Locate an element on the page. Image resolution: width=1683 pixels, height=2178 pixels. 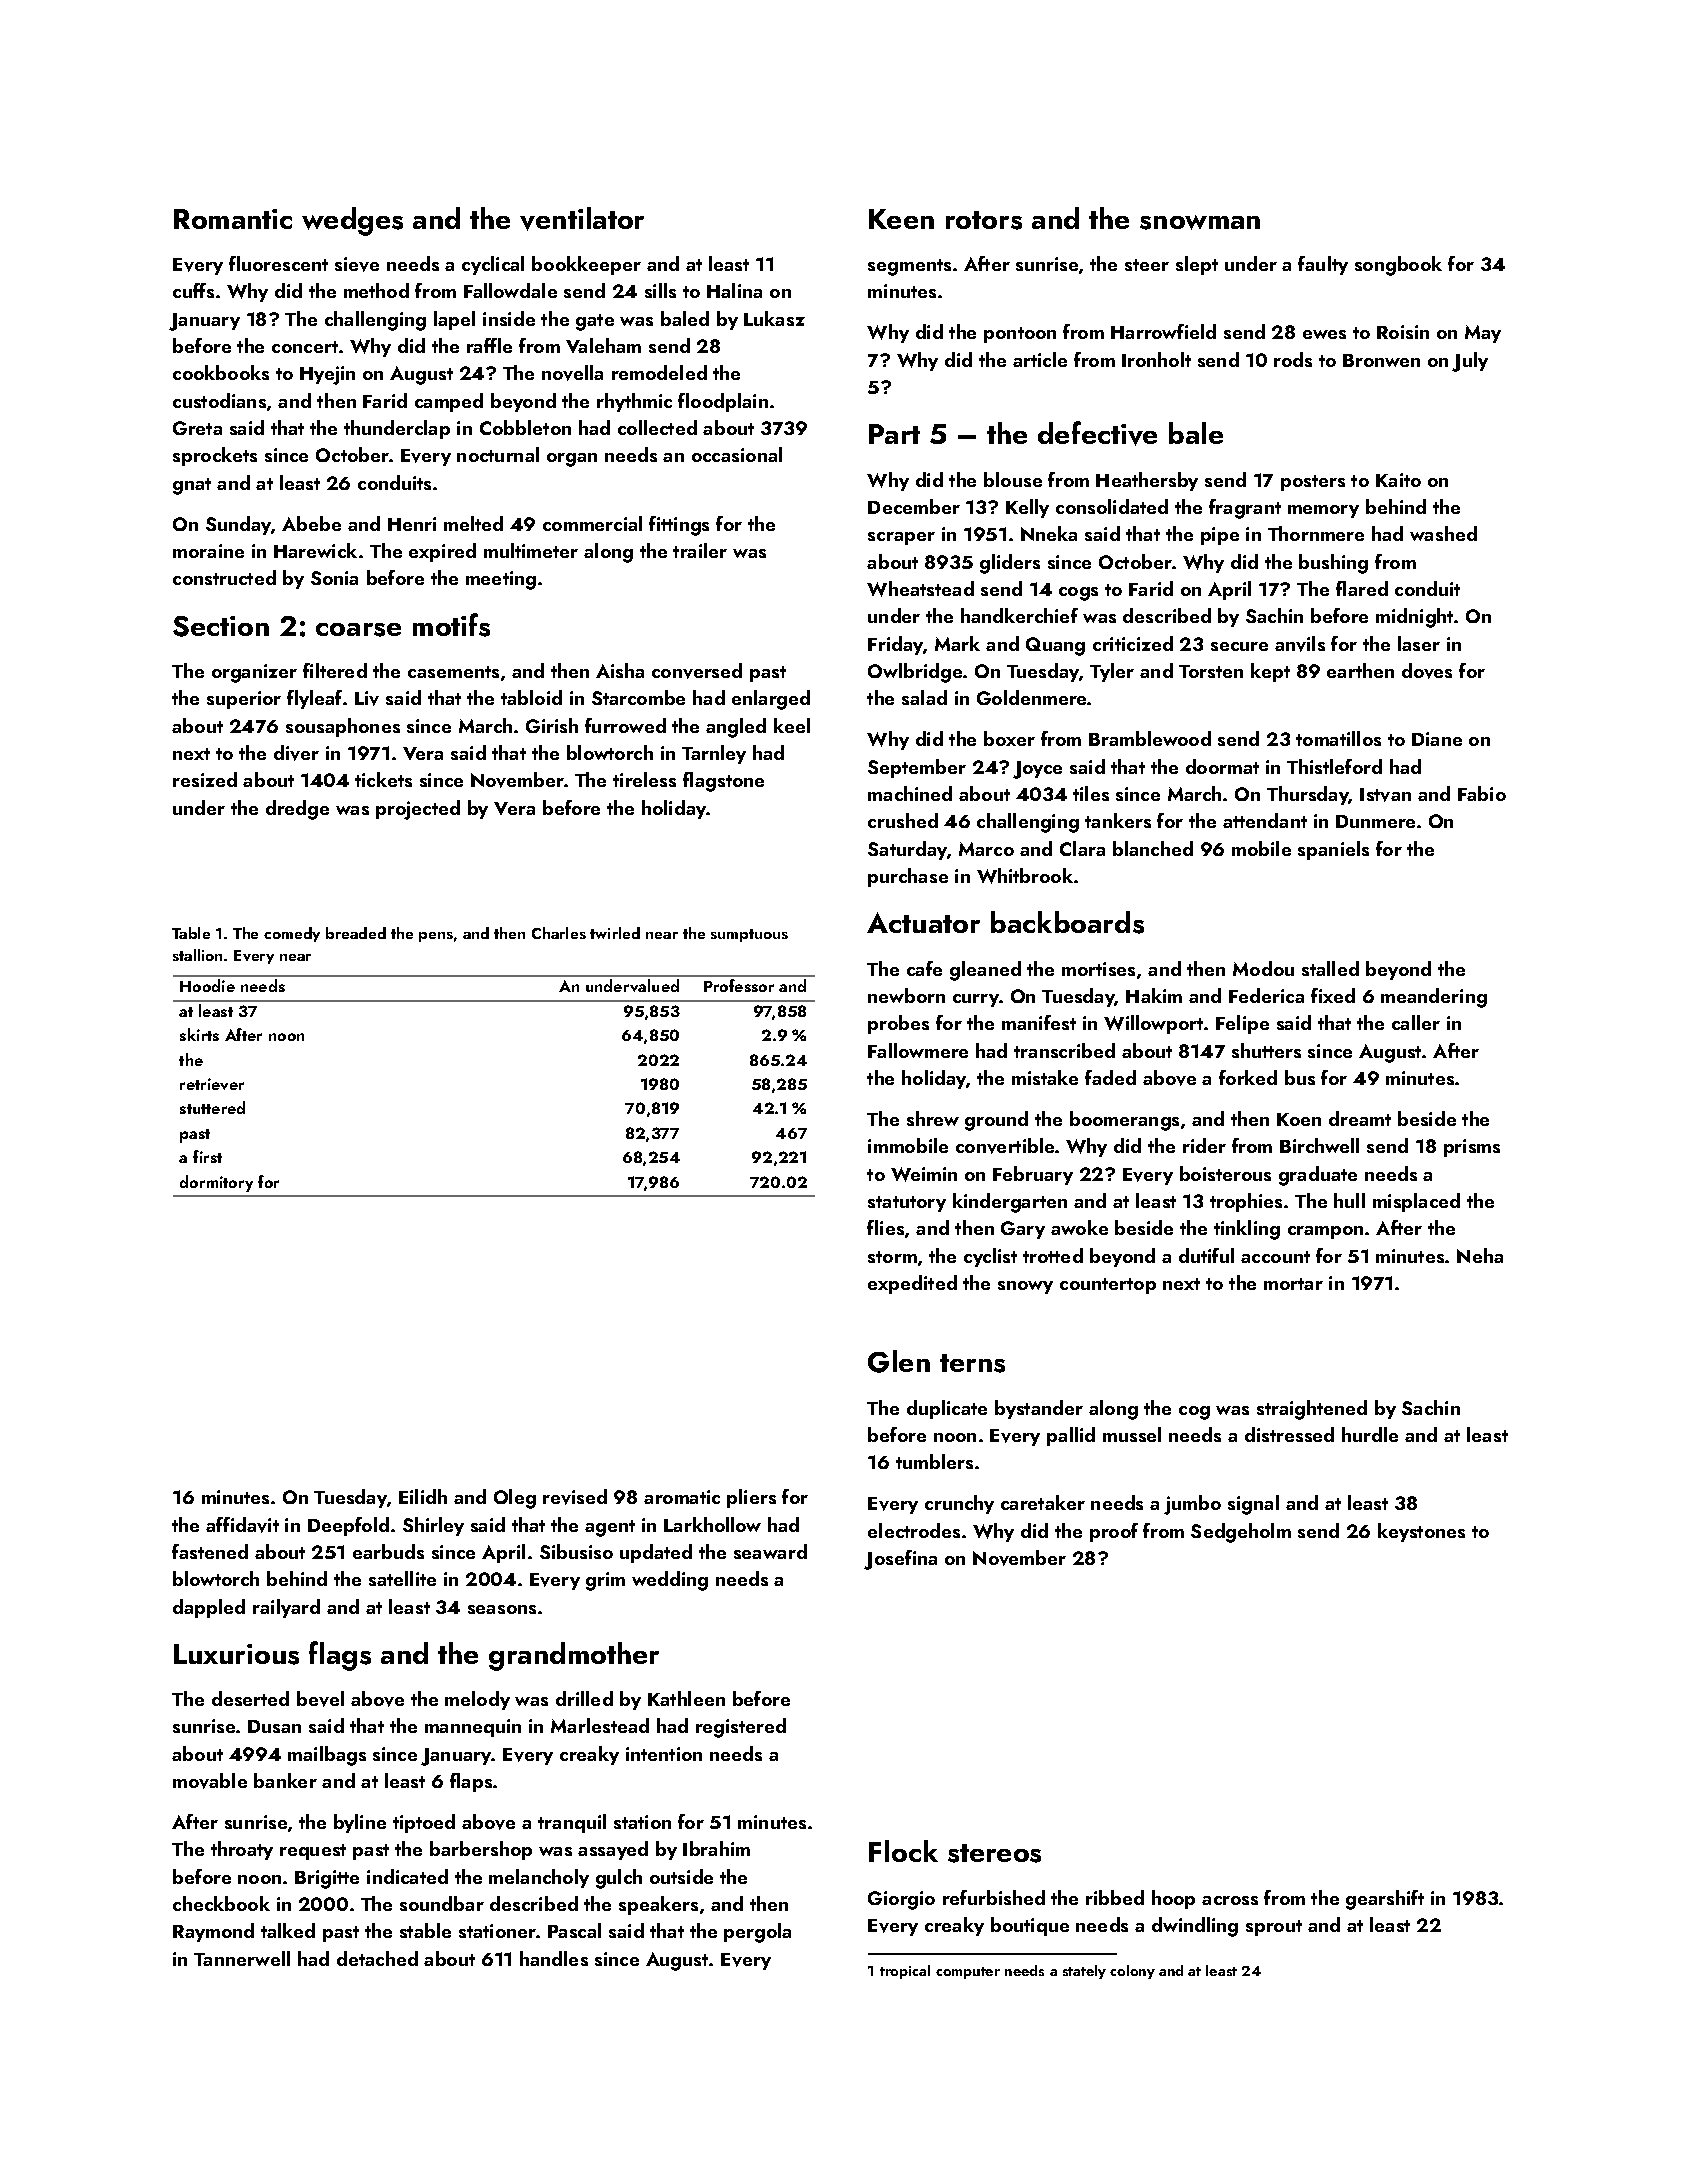
collected is located at coordinates (657, 427).
